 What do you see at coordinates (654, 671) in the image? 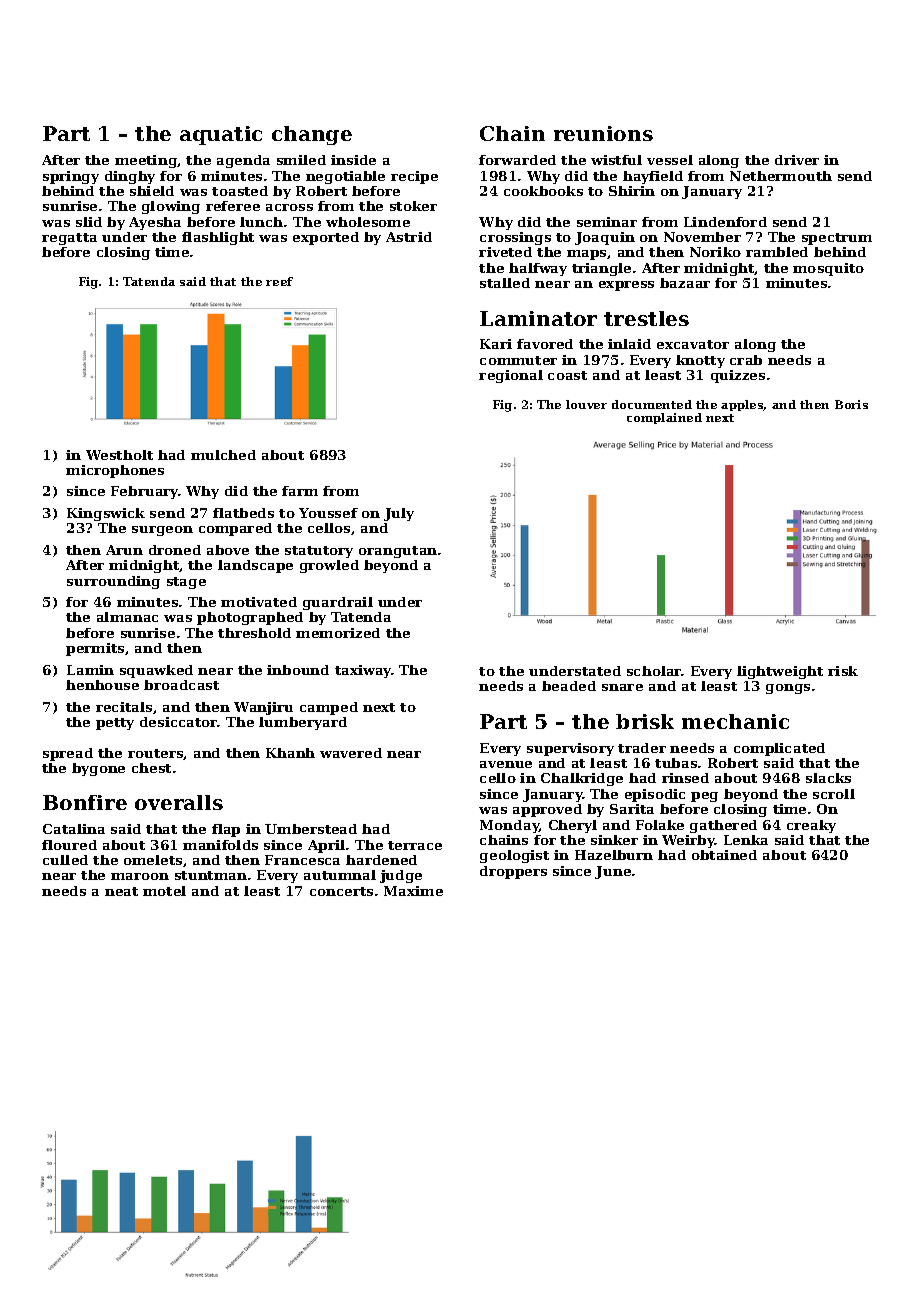
I see `scholar` at bounding box center [654, 671].
